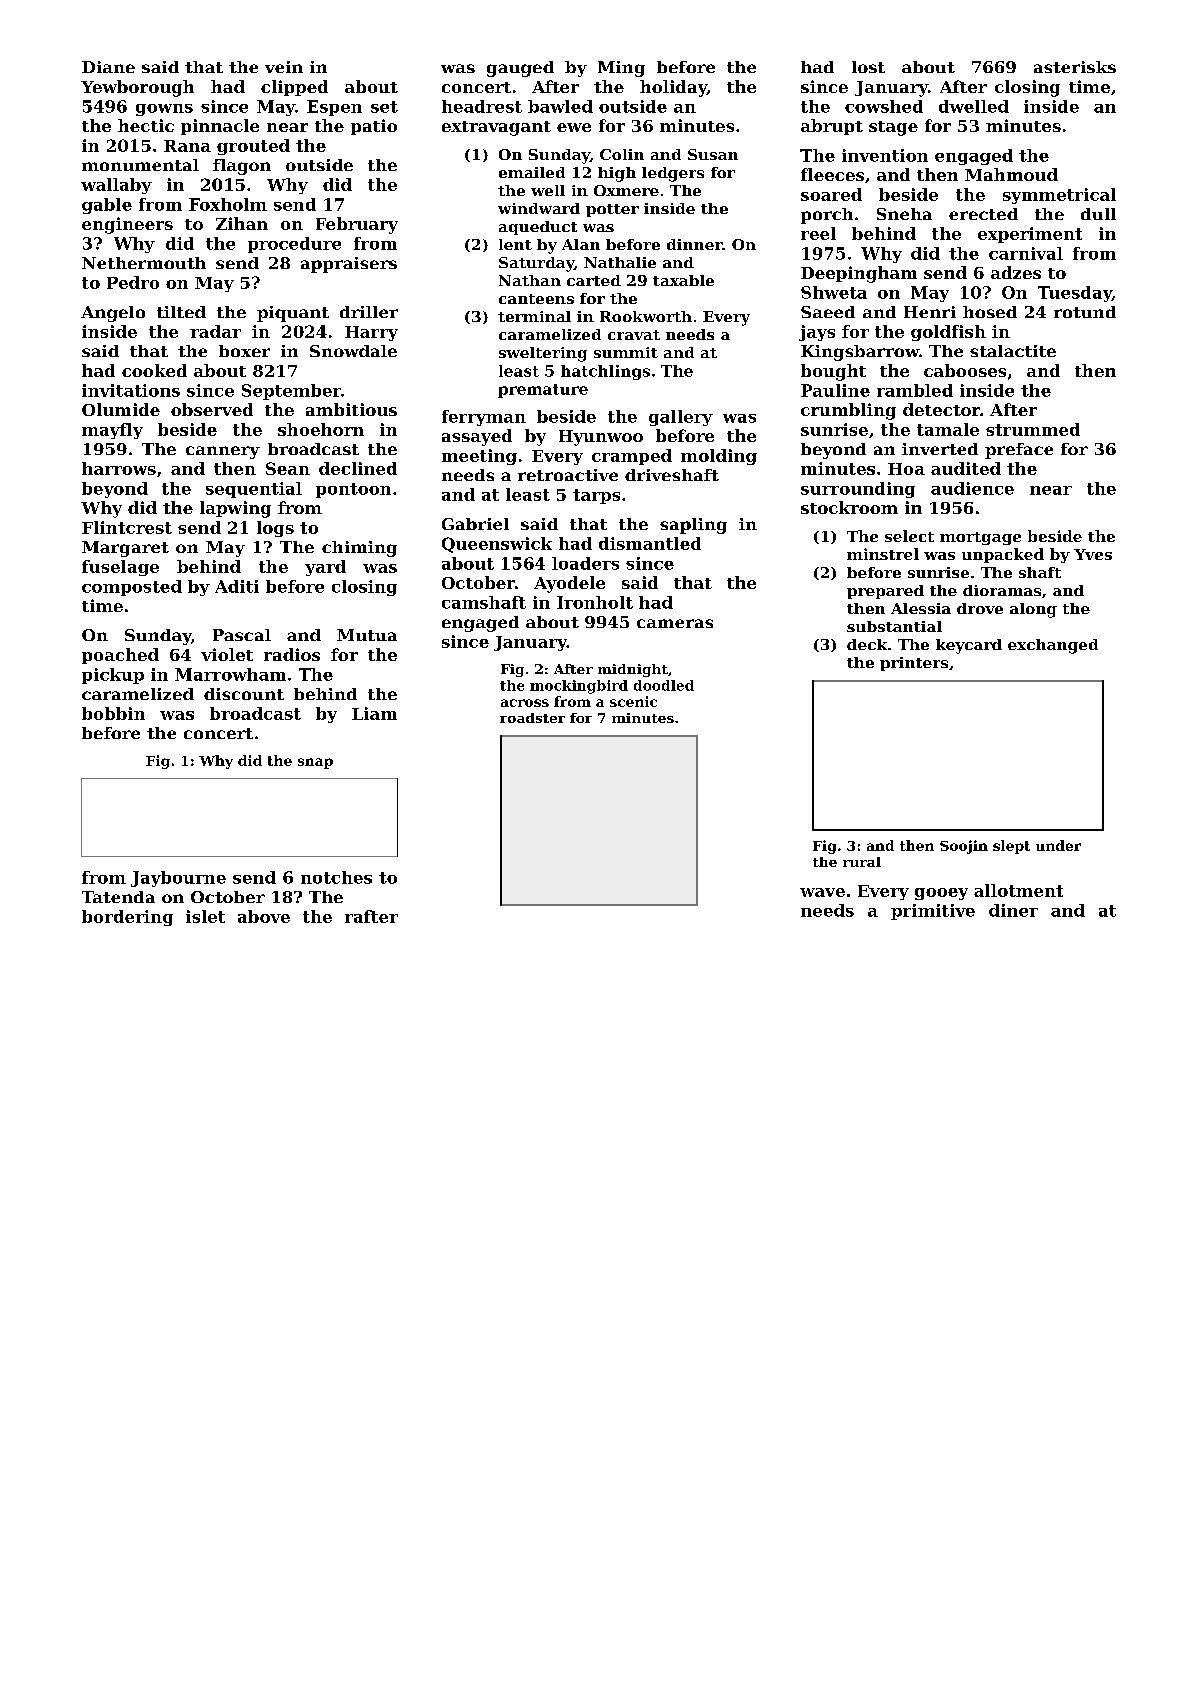 The image size is (1198, 1694). Describe the element at coordinates (113, 713) in the page. I see `bobbin` at that location.
